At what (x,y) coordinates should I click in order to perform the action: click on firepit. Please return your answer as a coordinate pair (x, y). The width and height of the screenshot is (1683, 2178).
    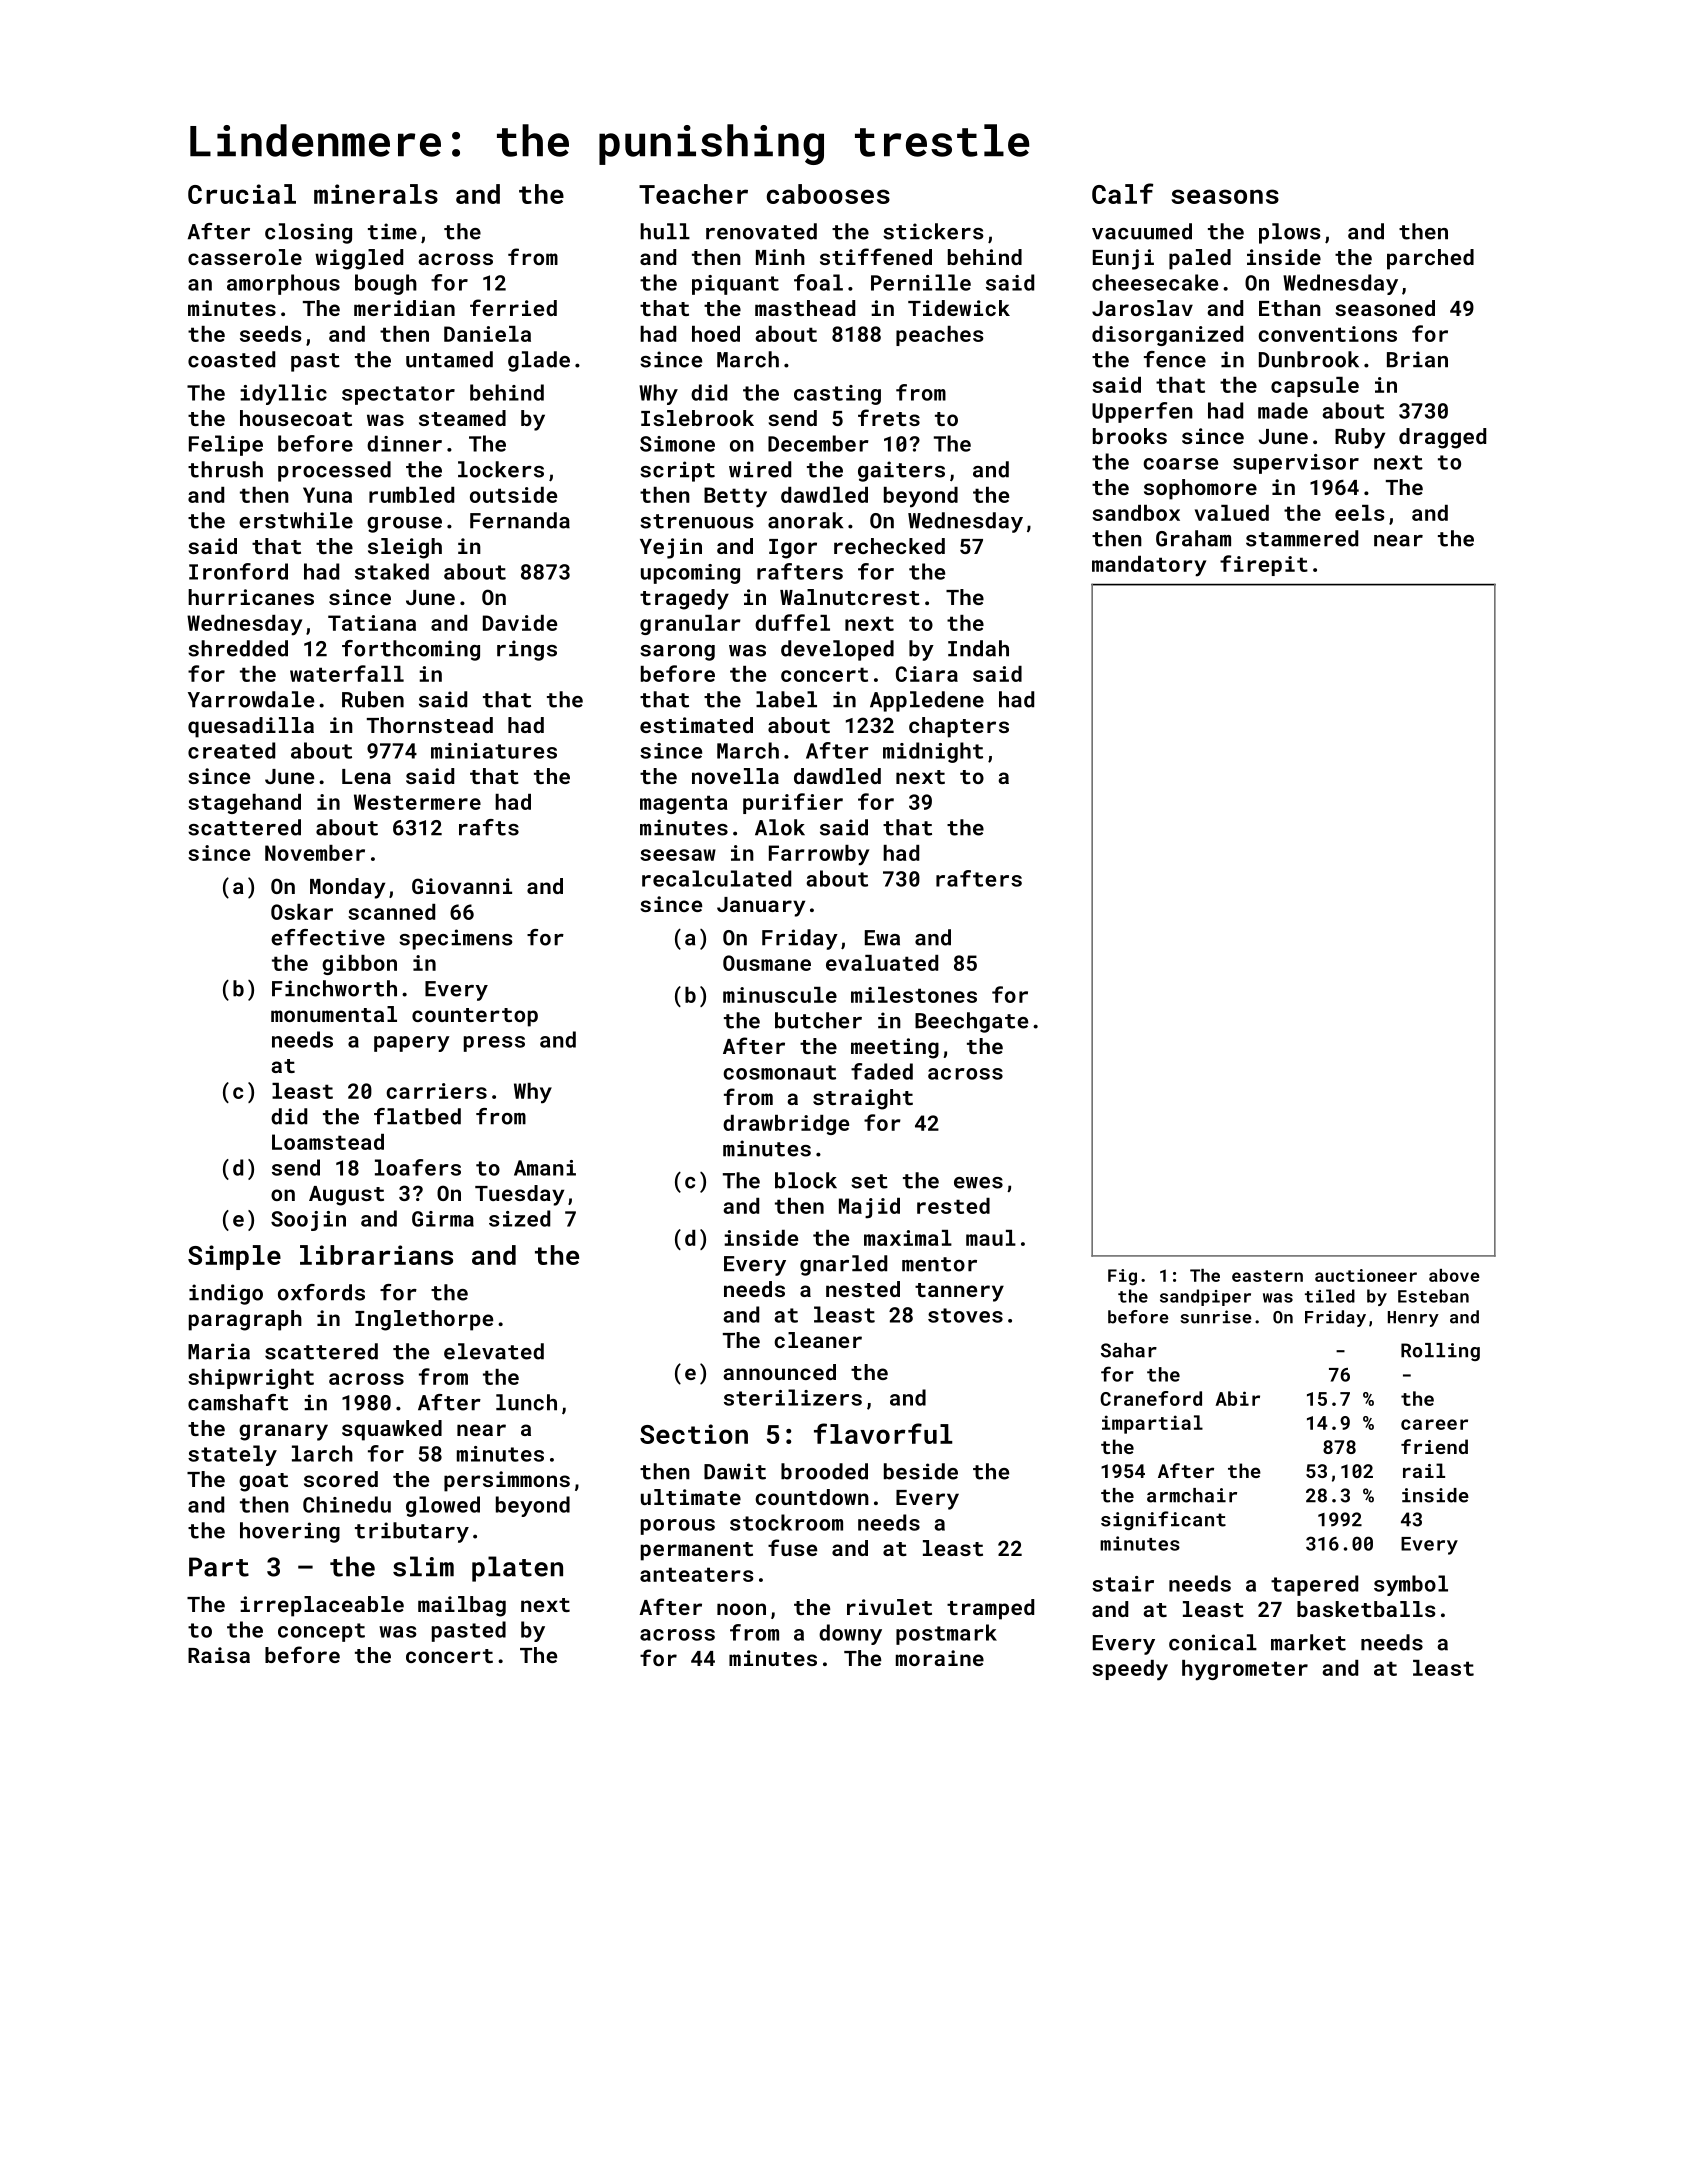
    Looking at the image, I should click on (1264, 565).
